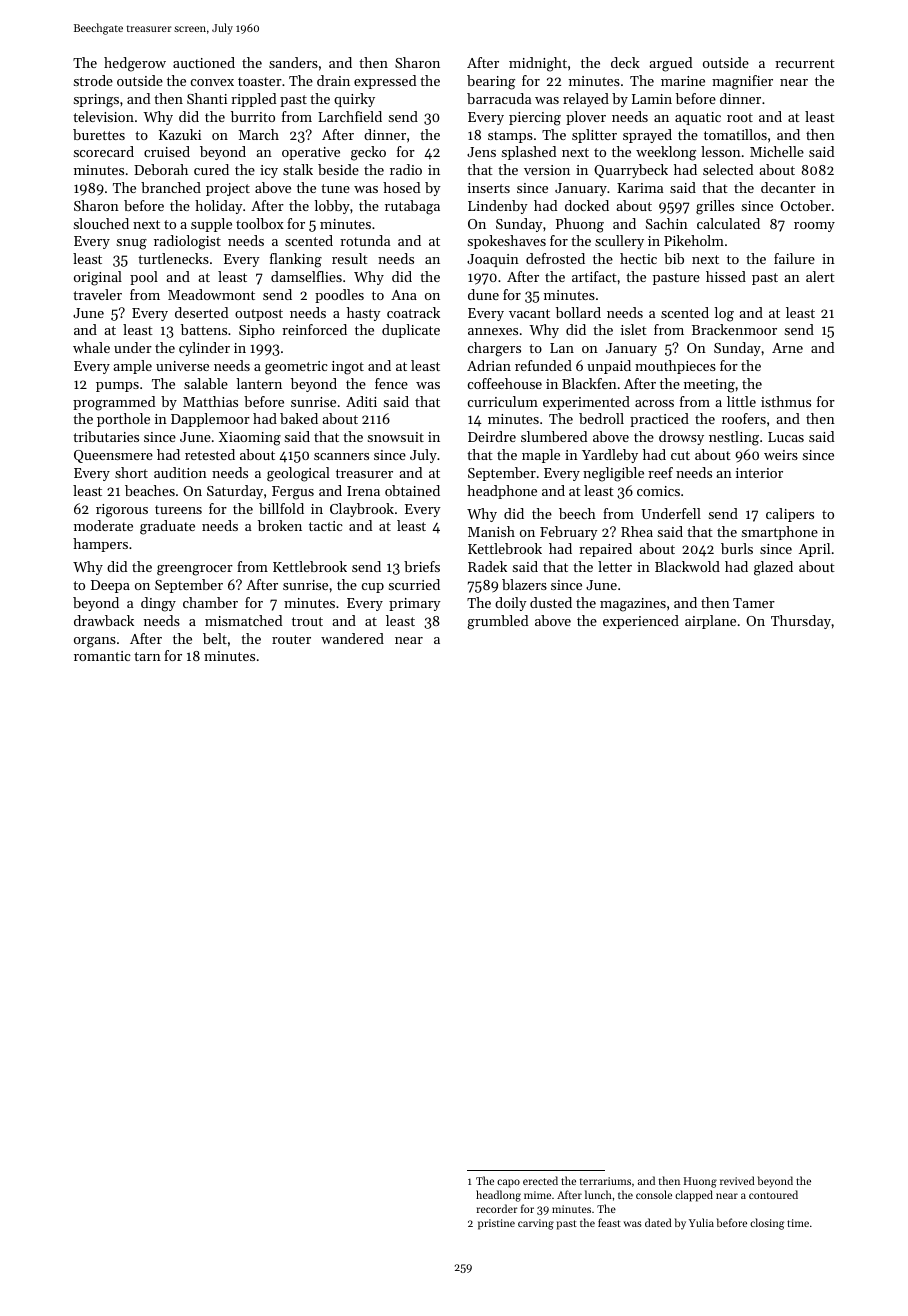 Image resolution: width=908 pixels, height=1316 pixels. I want to click on grumbled, so click(497, 622).
